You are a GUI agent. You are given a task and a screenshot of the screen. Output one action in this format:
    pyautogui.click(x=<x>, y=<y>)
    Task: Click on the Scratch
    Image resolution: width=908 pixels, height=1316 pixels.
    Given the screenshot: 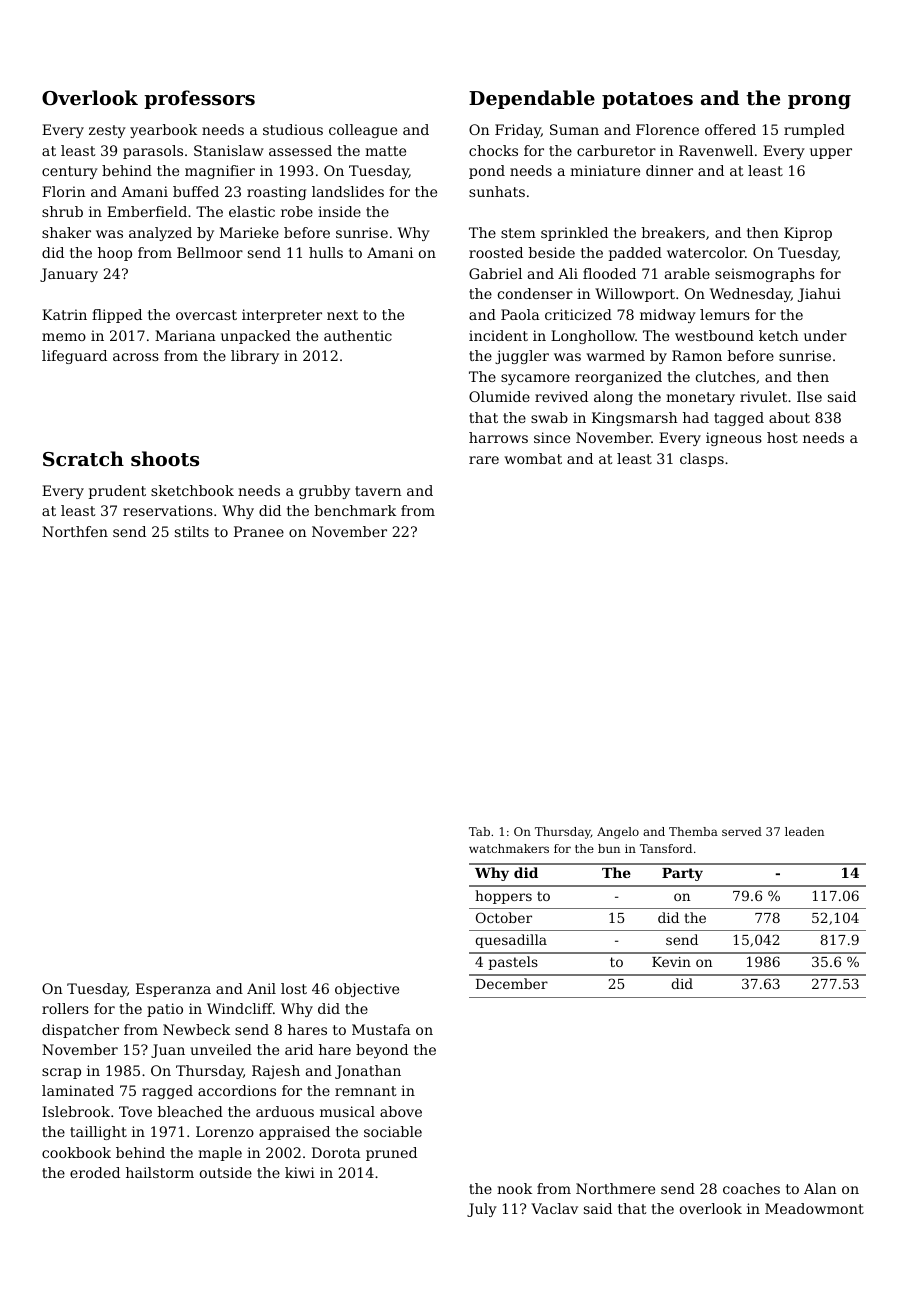 What is the action you would take?
    pyautogui.click(x=83, y=459)
